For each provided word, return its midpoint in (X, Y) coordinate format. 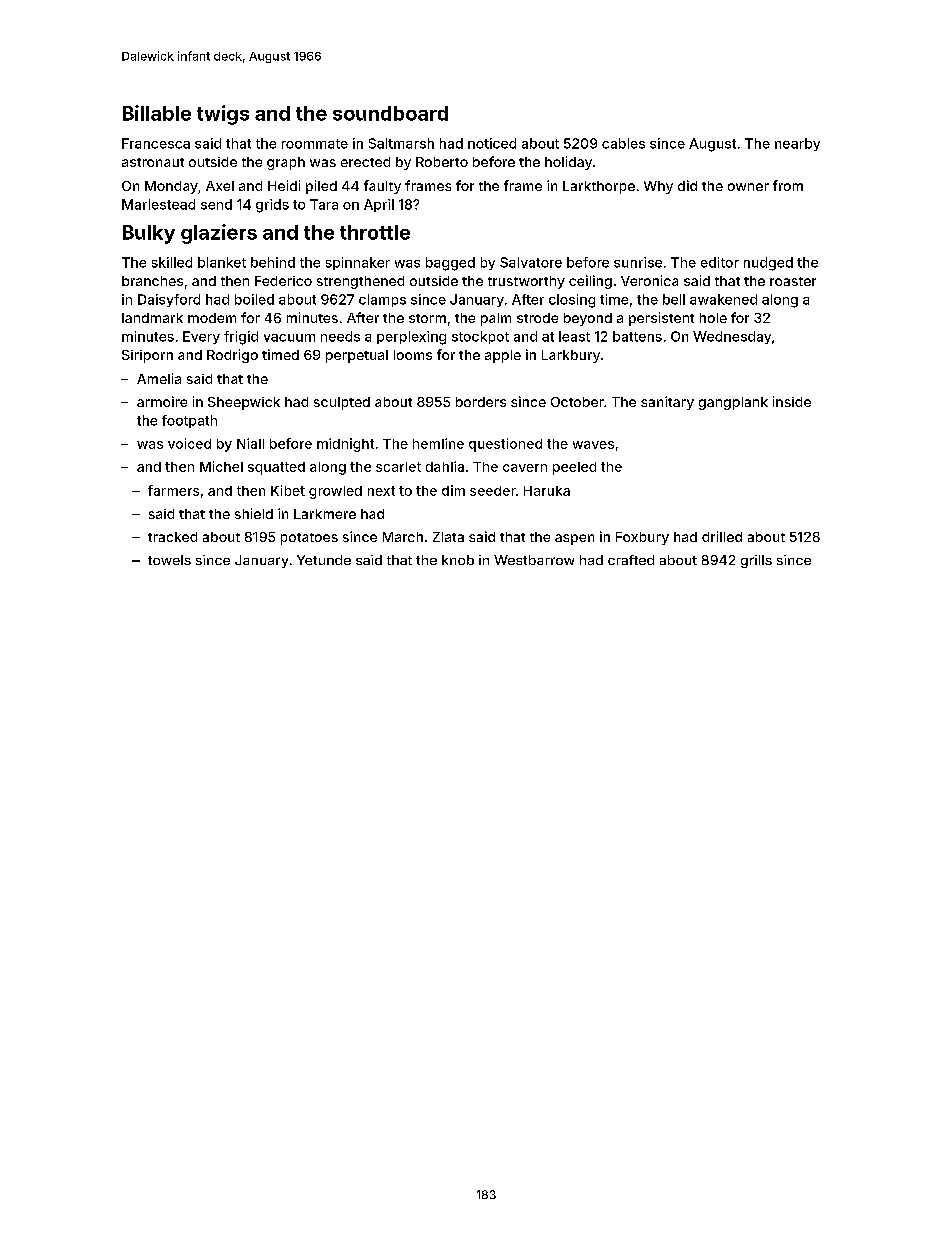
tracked (172, 537)
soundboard (390, 113)
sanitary (667, 403)
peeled (574, 468)
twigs (223, 115)
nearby (797, 144)
